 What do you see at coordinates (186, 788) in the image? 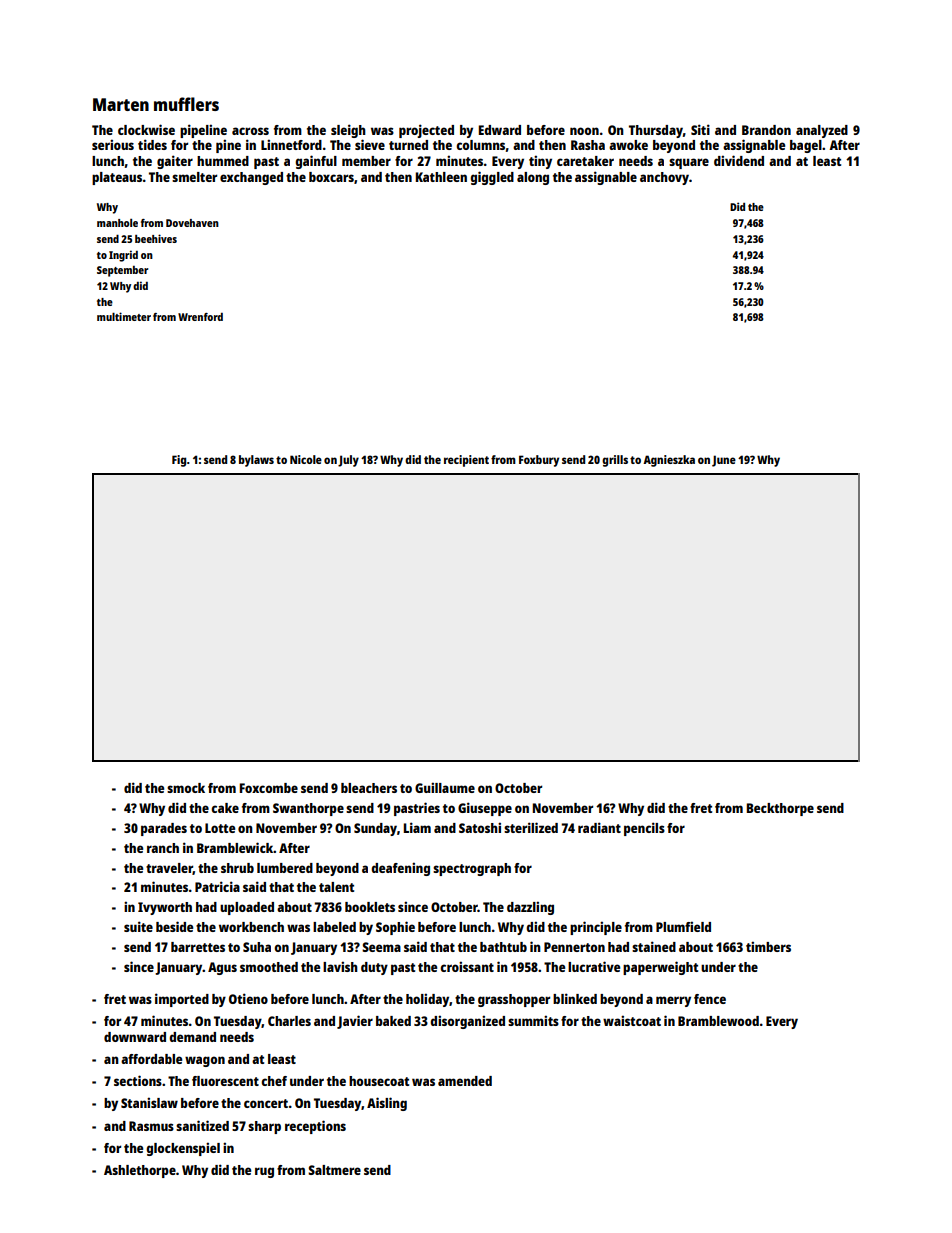
I see `smock` at bounding box center [186, 788].
